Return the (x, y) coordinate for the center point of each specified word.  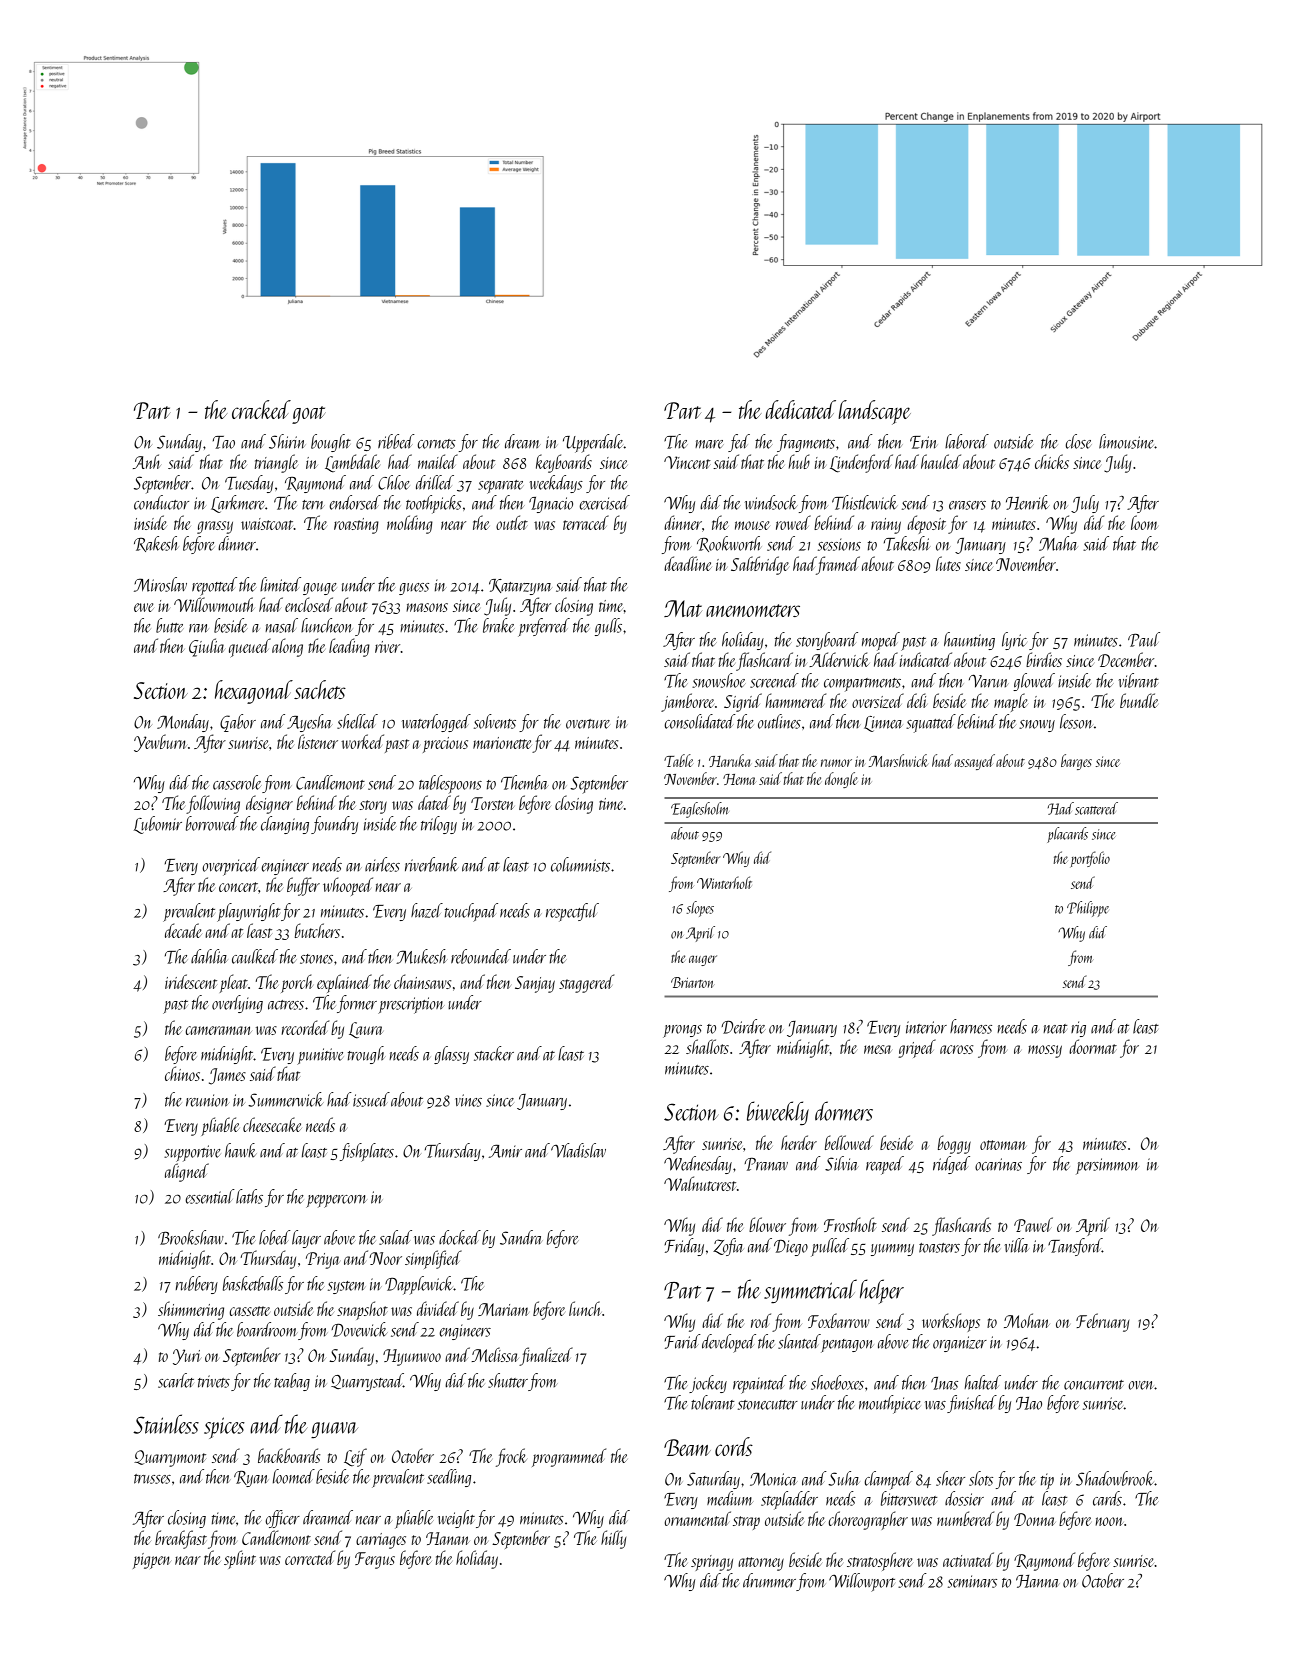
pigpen (152, 1561)
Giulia (206, 647)
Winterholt (724, 882)
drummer (769, 1580)
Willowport (862, 1582)
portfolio (1090, 859)
